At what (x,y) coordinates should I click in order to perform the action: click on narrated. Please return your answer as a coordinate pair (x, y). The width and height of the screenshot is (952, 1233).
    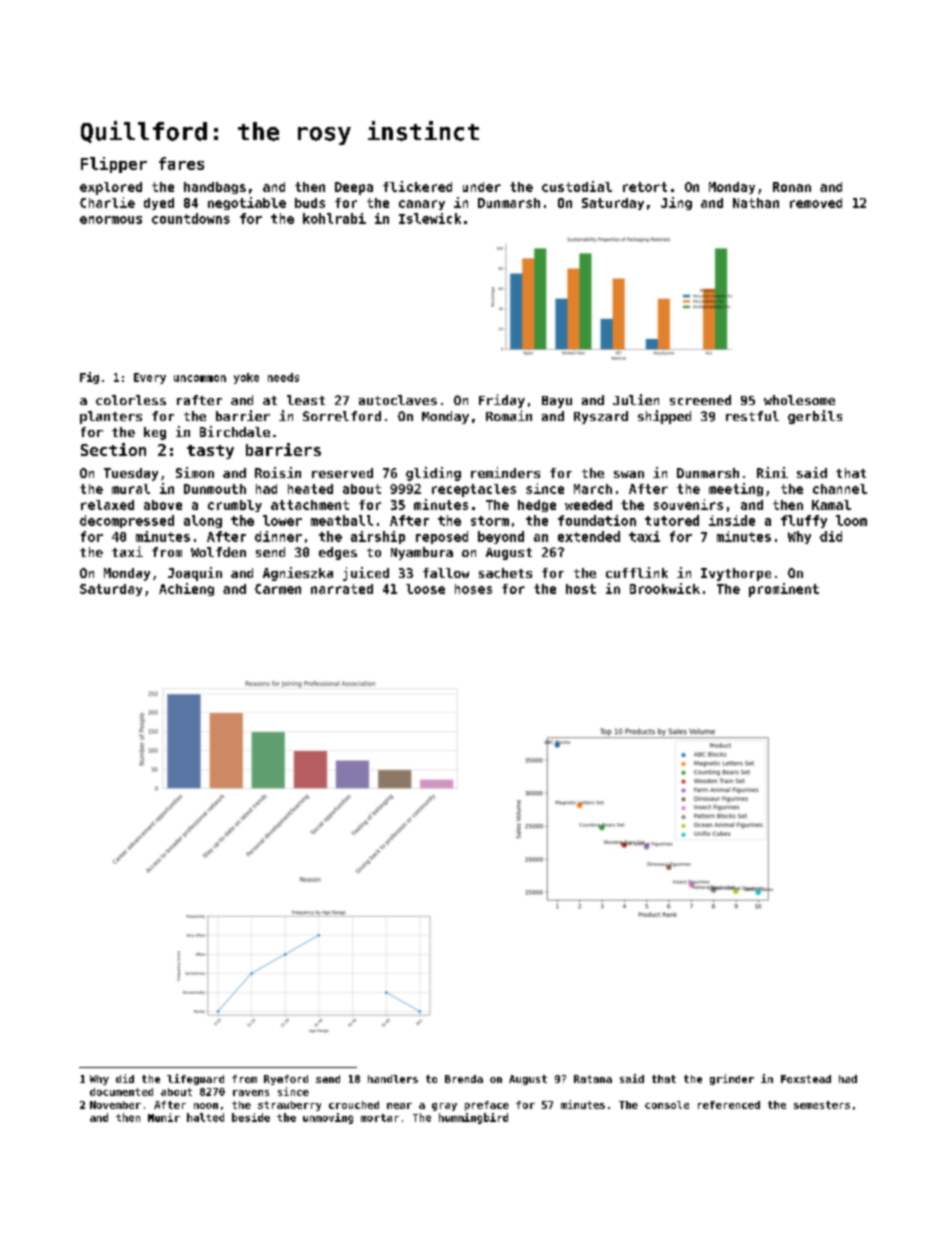
    Looking at the image, I should click on (342, 589).
